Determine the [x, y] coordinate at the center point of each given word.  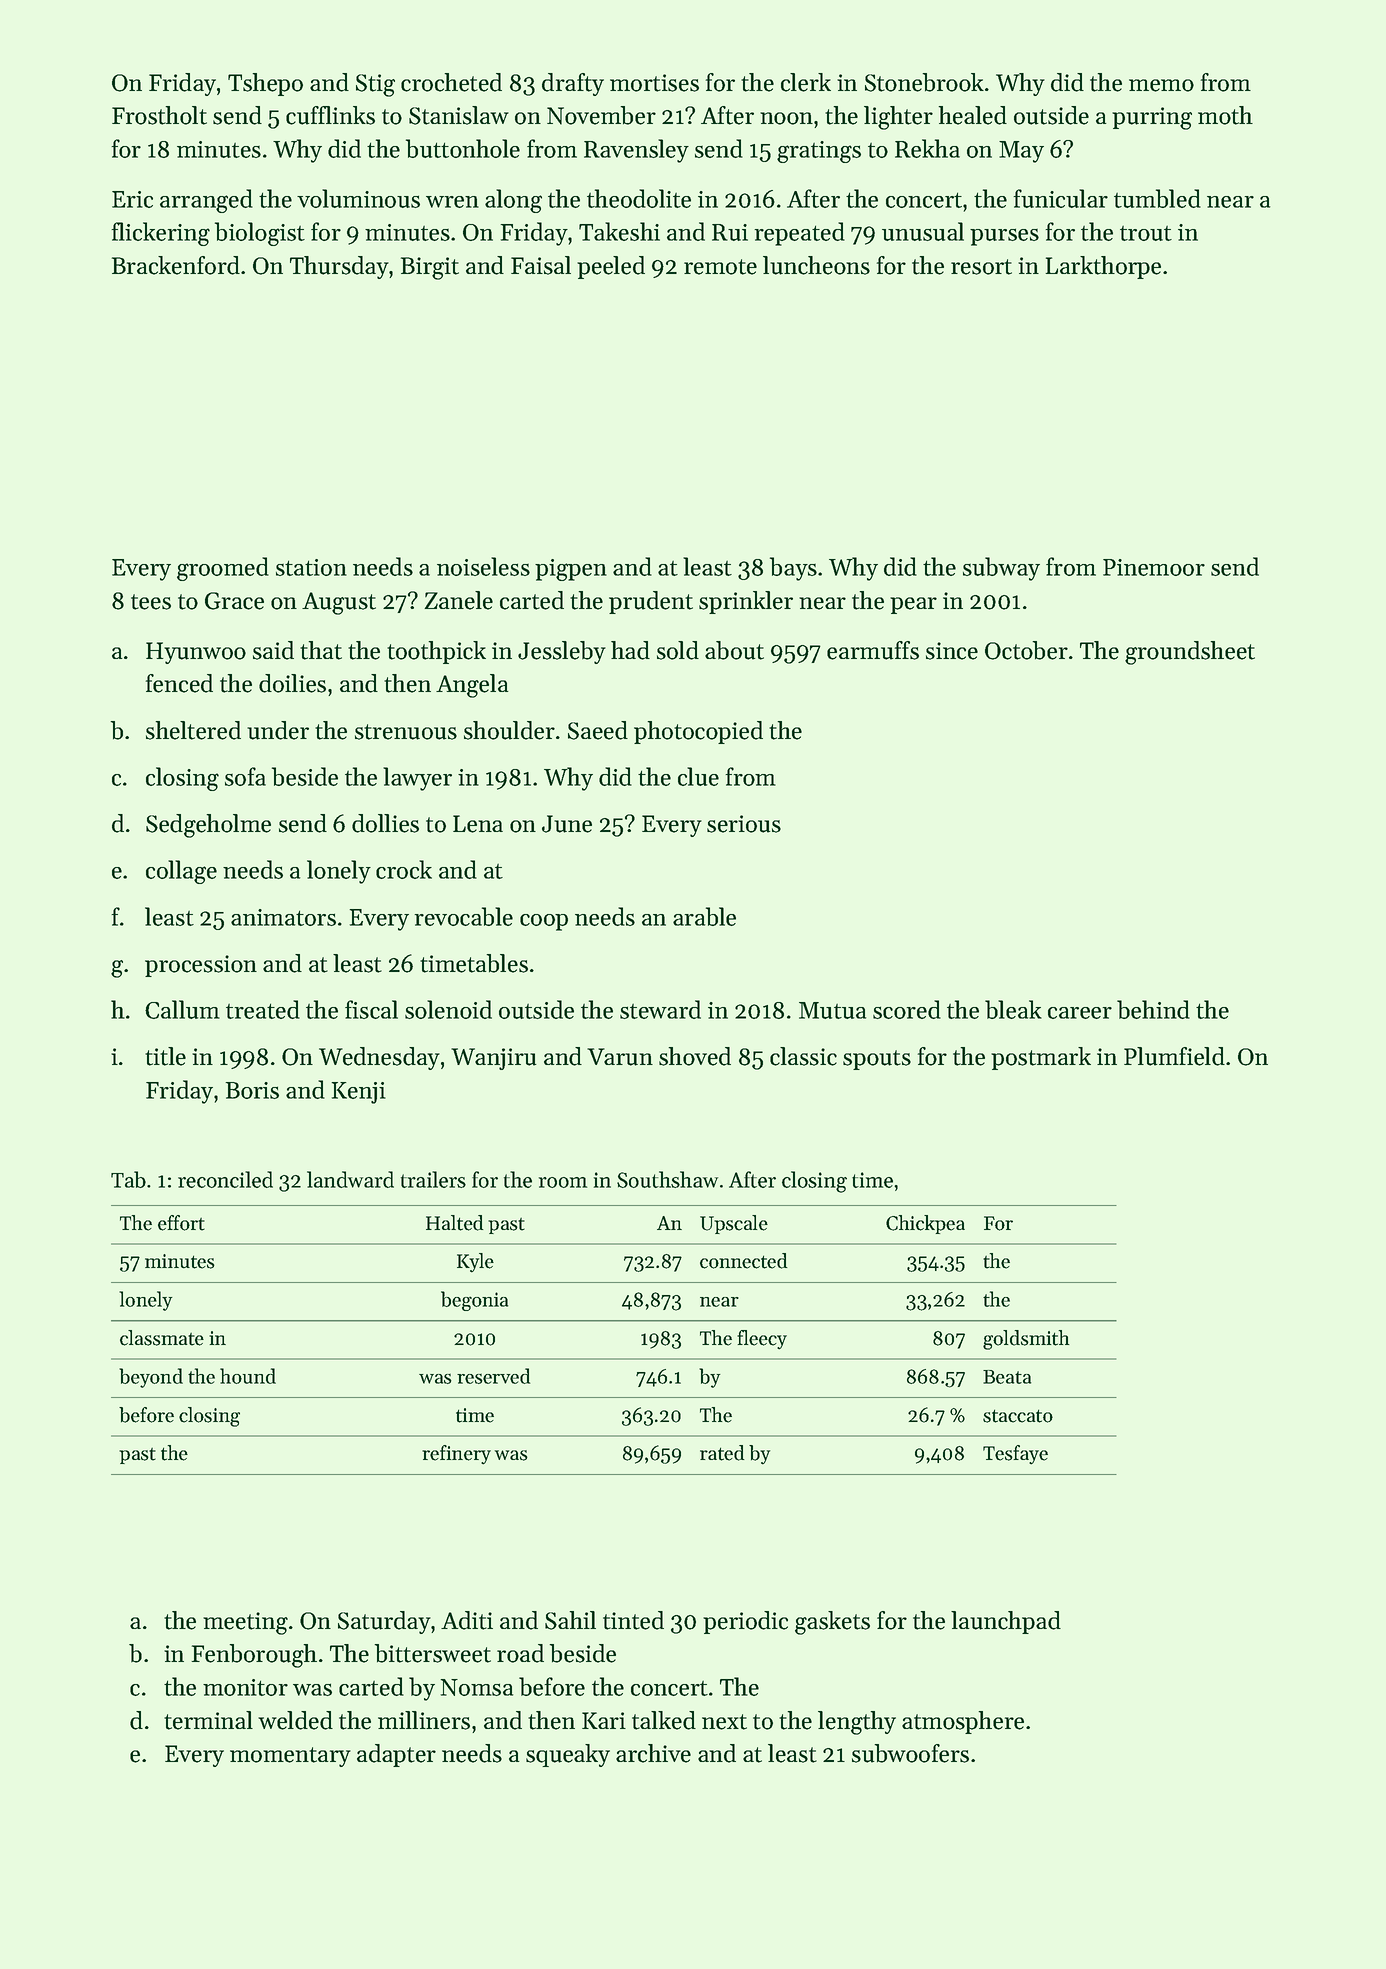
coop [544, 922]
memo [1161, 85]
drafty [573, 84]
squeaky [568, 1755]
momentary [290, 1757]
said [273, 650]
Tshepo [265, 84]
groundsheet [1190, 653]
